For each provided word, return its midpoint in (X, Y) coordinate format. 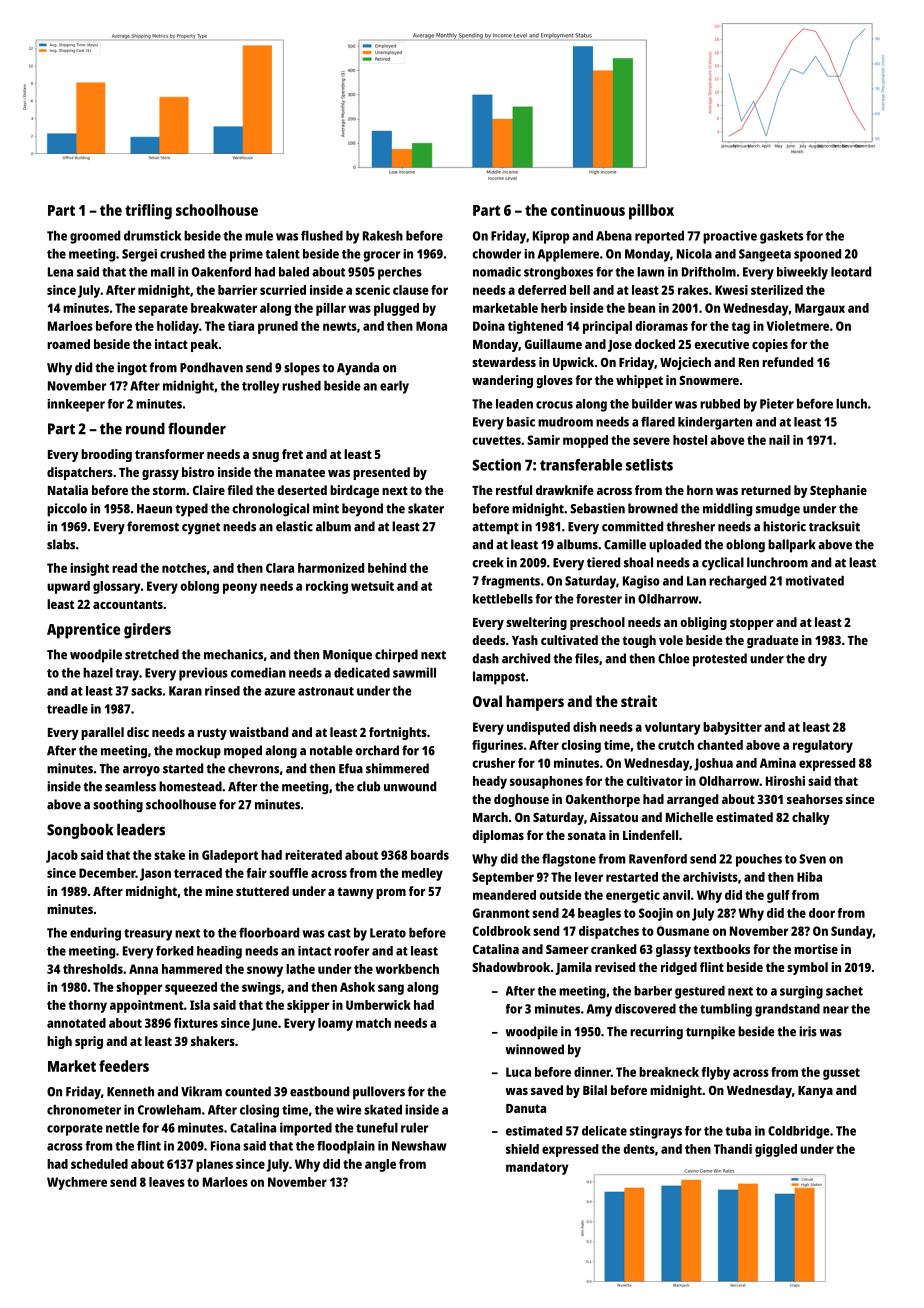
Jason (155, 874)
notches (184, 568)
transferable (581, 465)
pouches (759, 860)
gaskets (781, 237)
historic (784, 526)
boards (430, 855)
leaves (167, 1182)
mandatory (537, 1168)
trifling (148, 212)
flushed (322, 235)
